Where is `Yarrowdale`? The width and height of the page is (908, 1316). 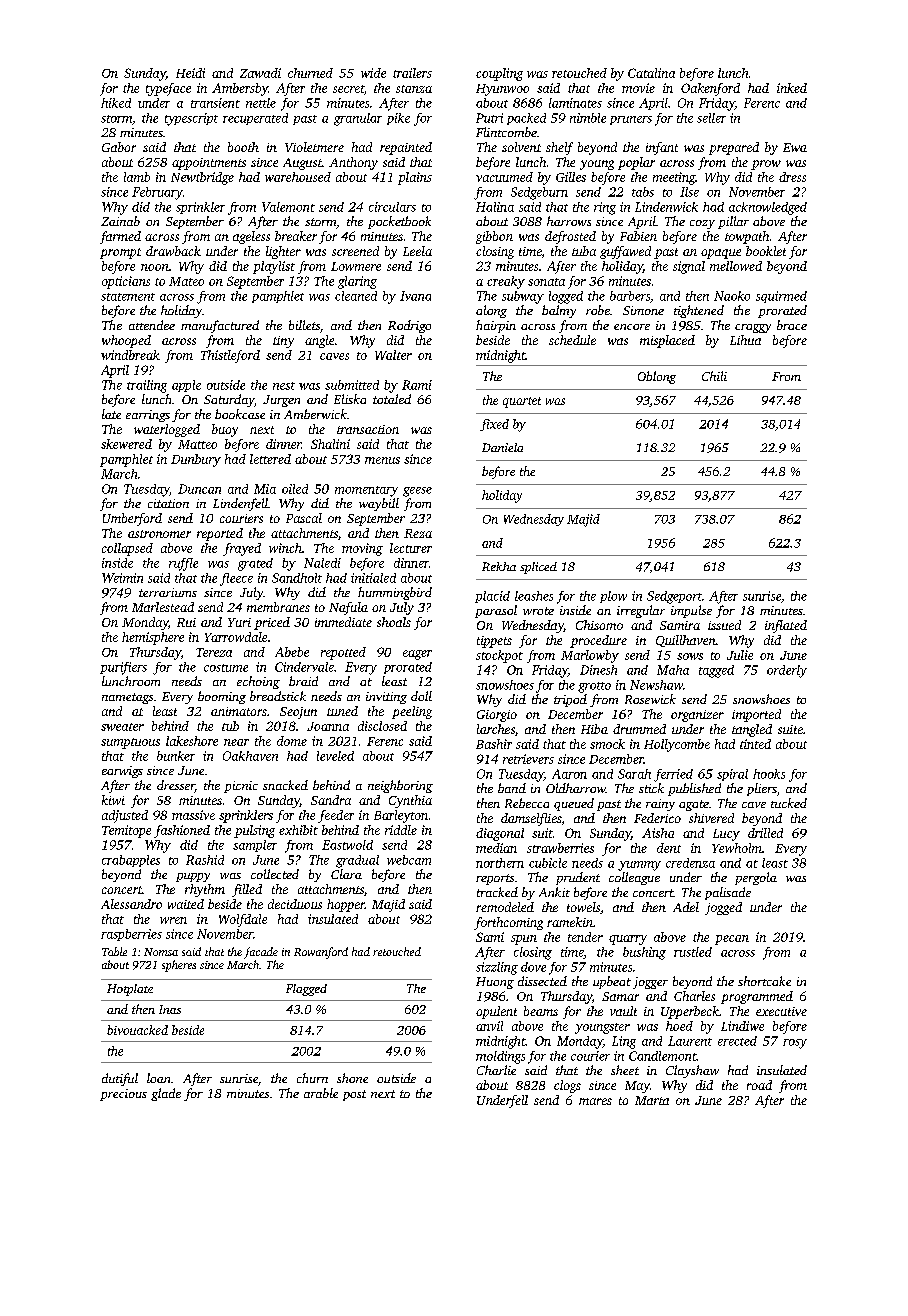
Yarrowdale is located at coordinates (236, 637).
